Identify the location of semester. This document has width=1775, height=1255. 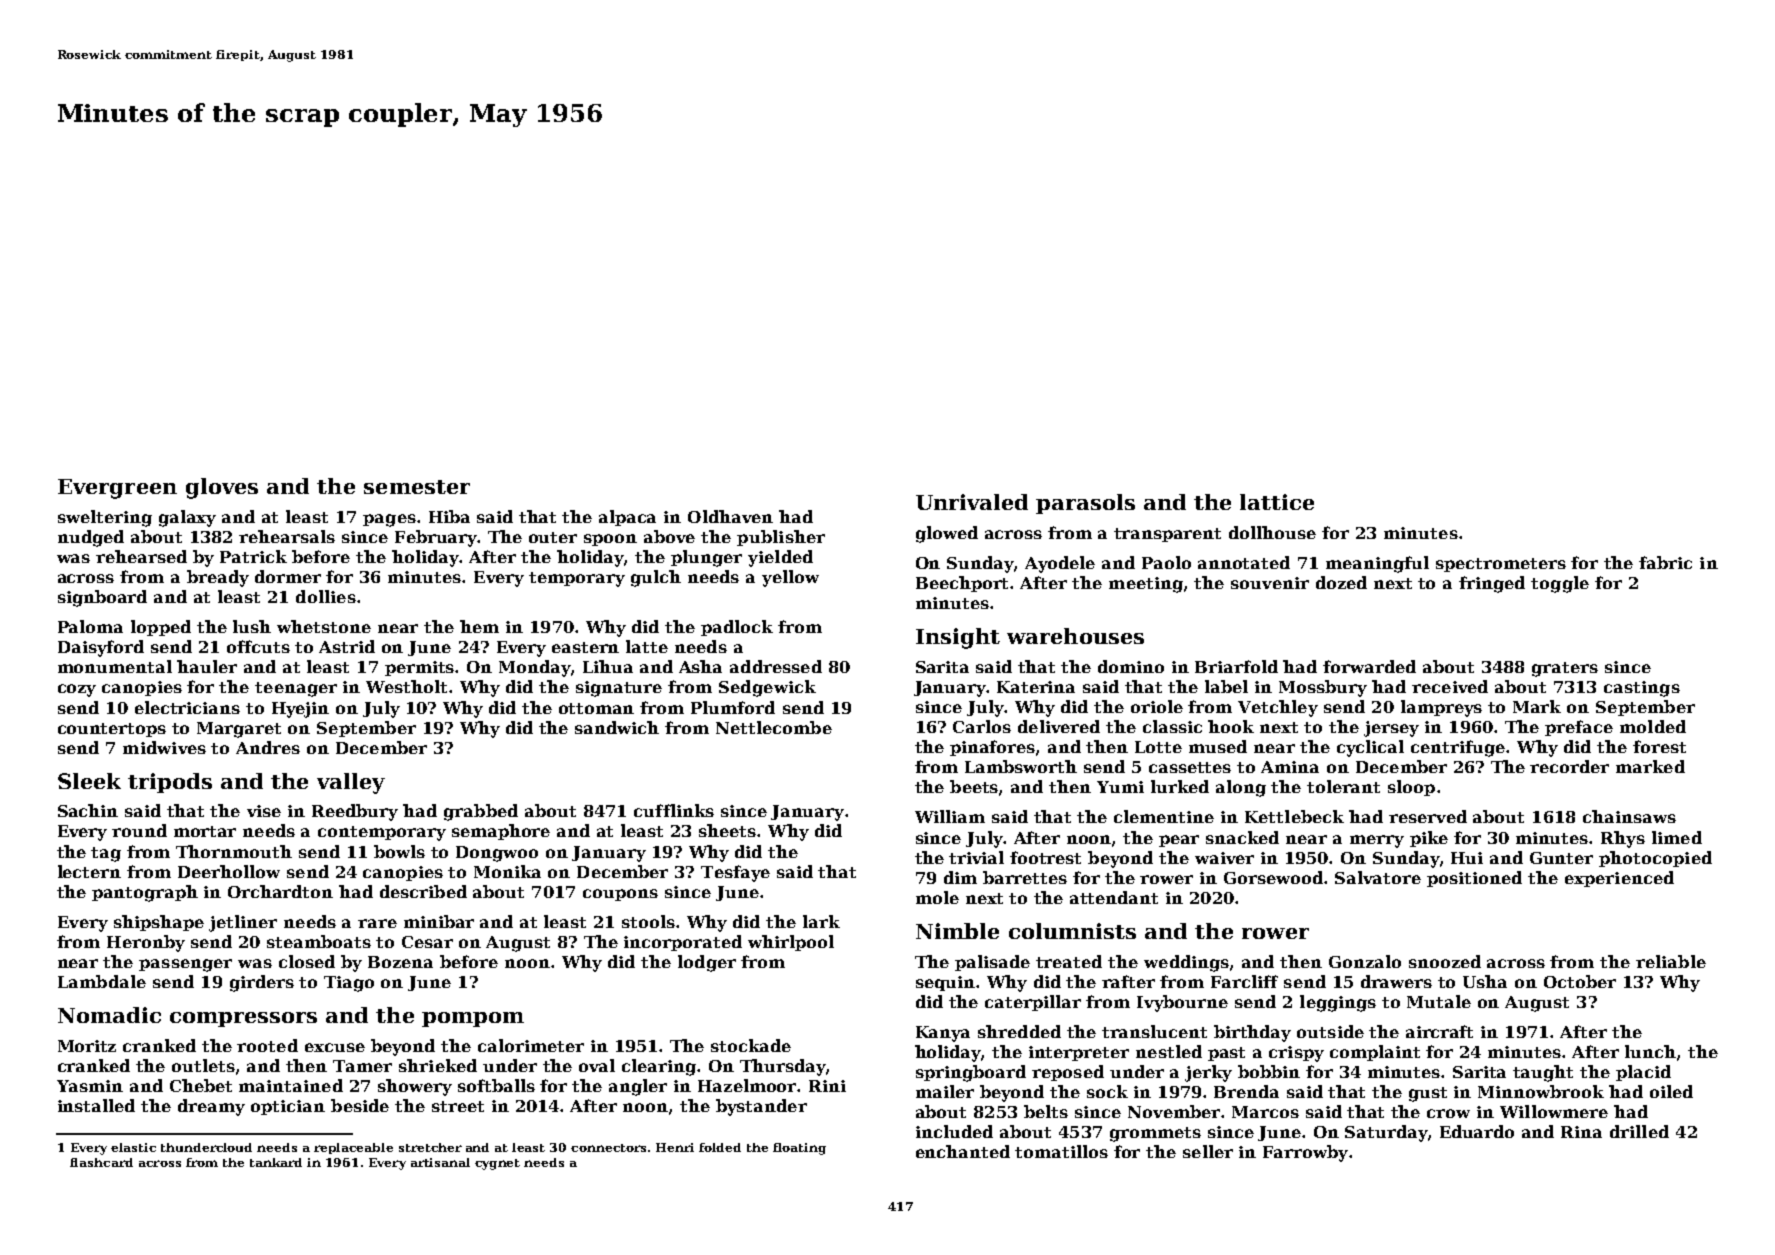
(417, 487).
